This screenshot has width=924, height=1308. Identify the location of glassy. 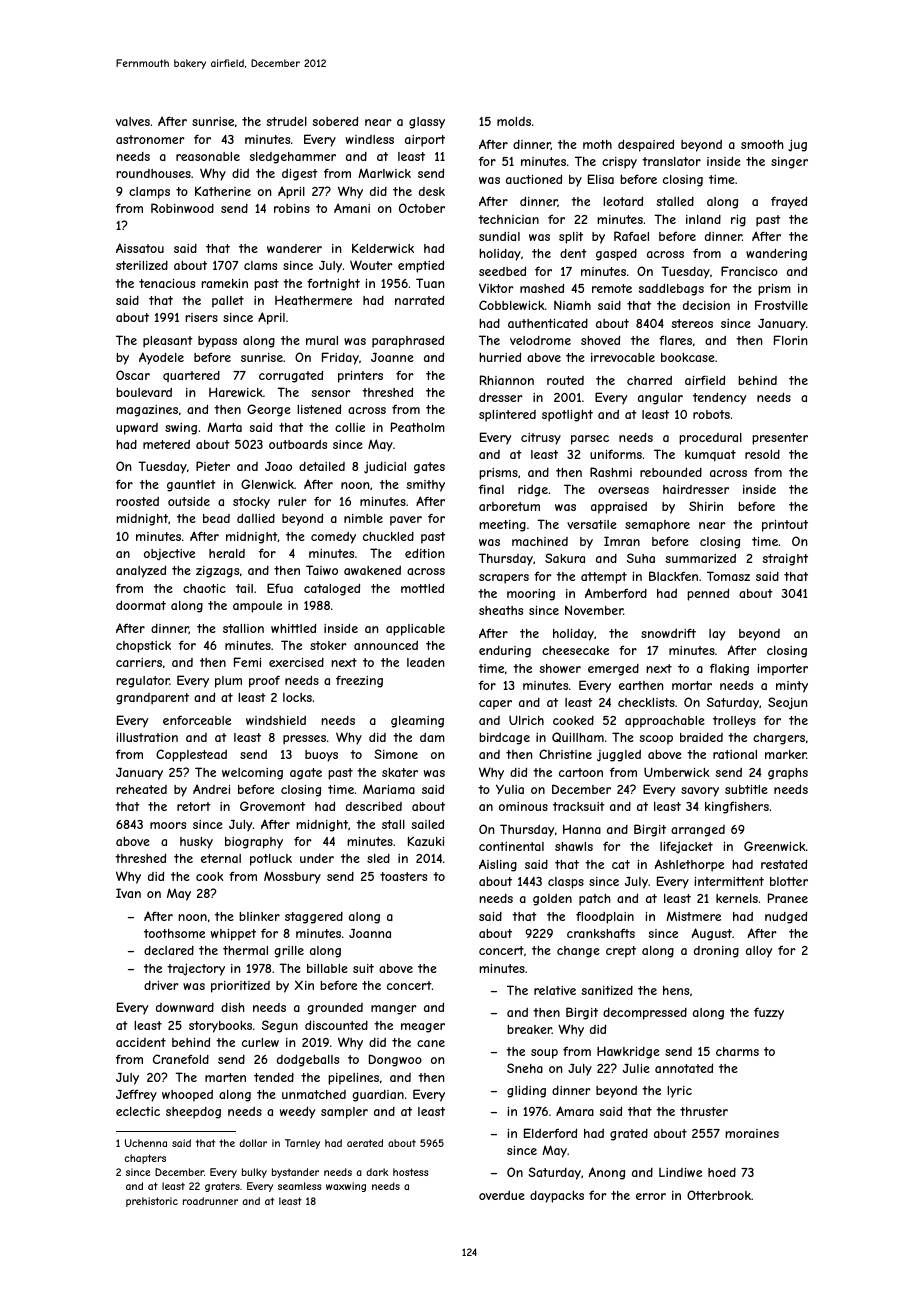
(427, 123).
